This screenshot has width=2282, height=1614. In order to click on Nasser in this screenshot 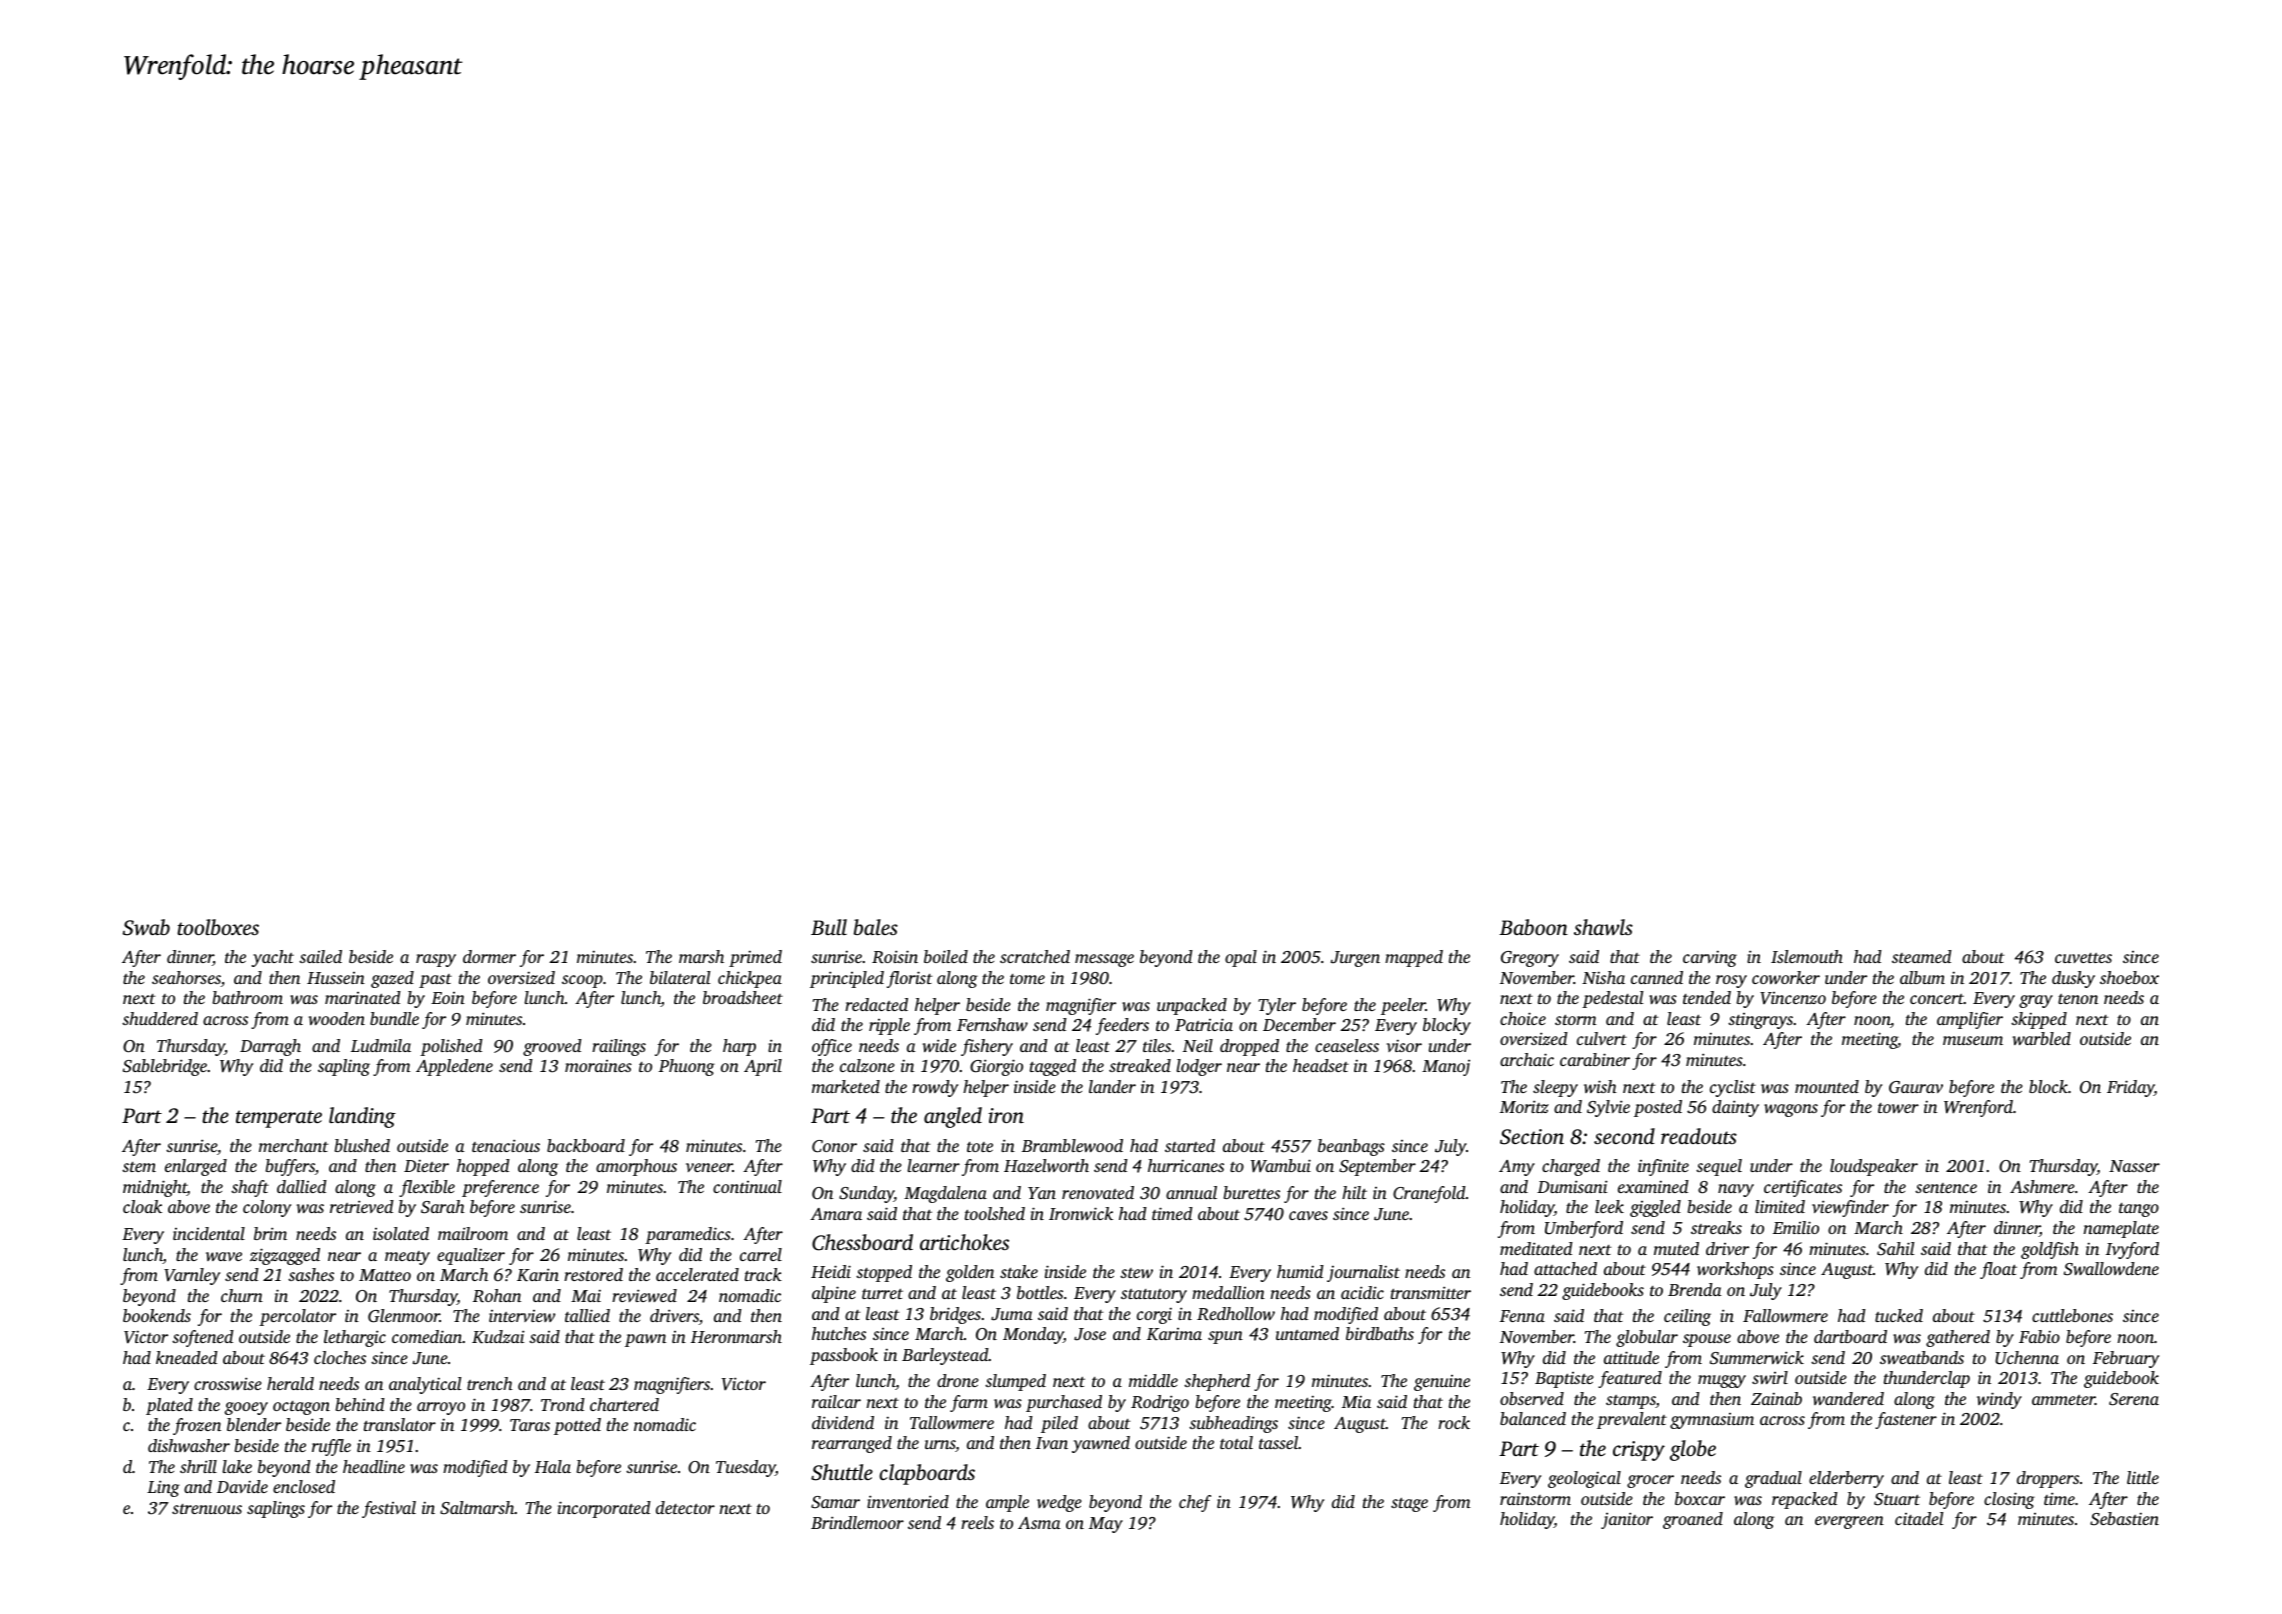, I will do `click(2134, 1166)`.
